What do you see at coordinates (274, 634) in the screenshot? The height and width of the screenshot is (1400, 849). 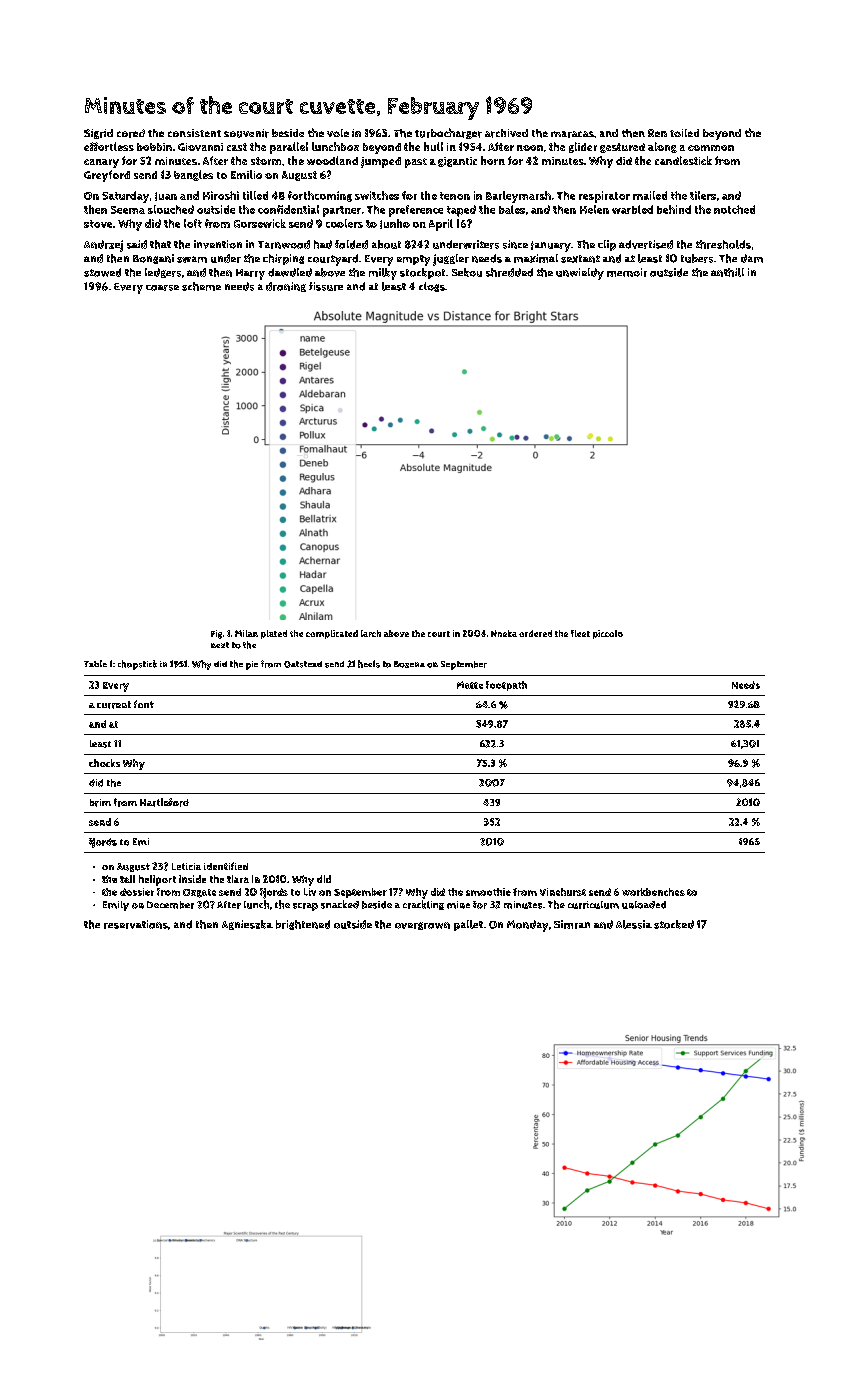 I see `plated` at bounding box center [274, 634].
